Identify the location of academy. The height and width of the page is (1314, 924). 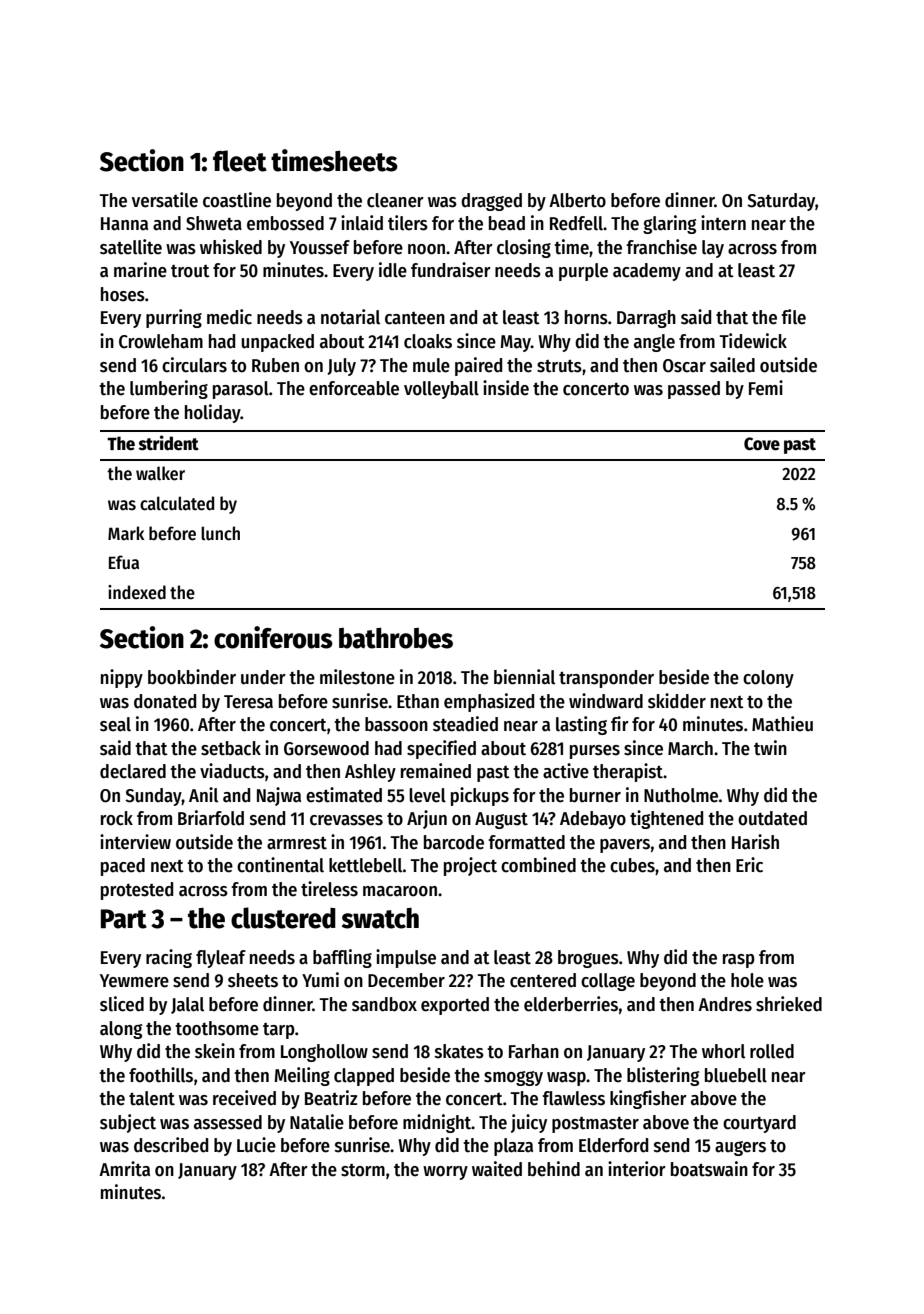
(647, 272).
